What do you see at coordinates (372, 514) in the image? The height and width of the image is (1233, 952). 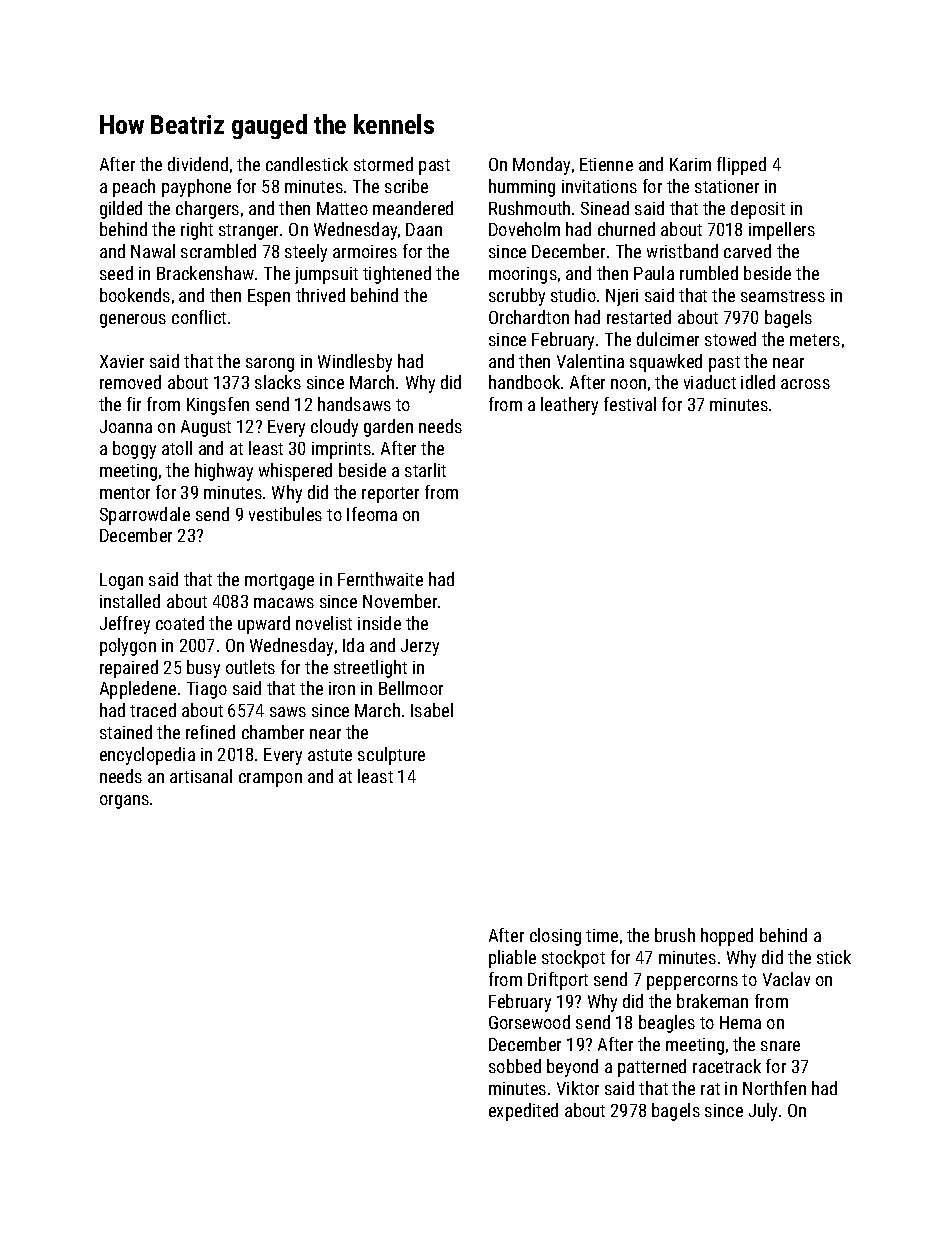 I see `Ifeoma` at bounding box center [372, 514].
